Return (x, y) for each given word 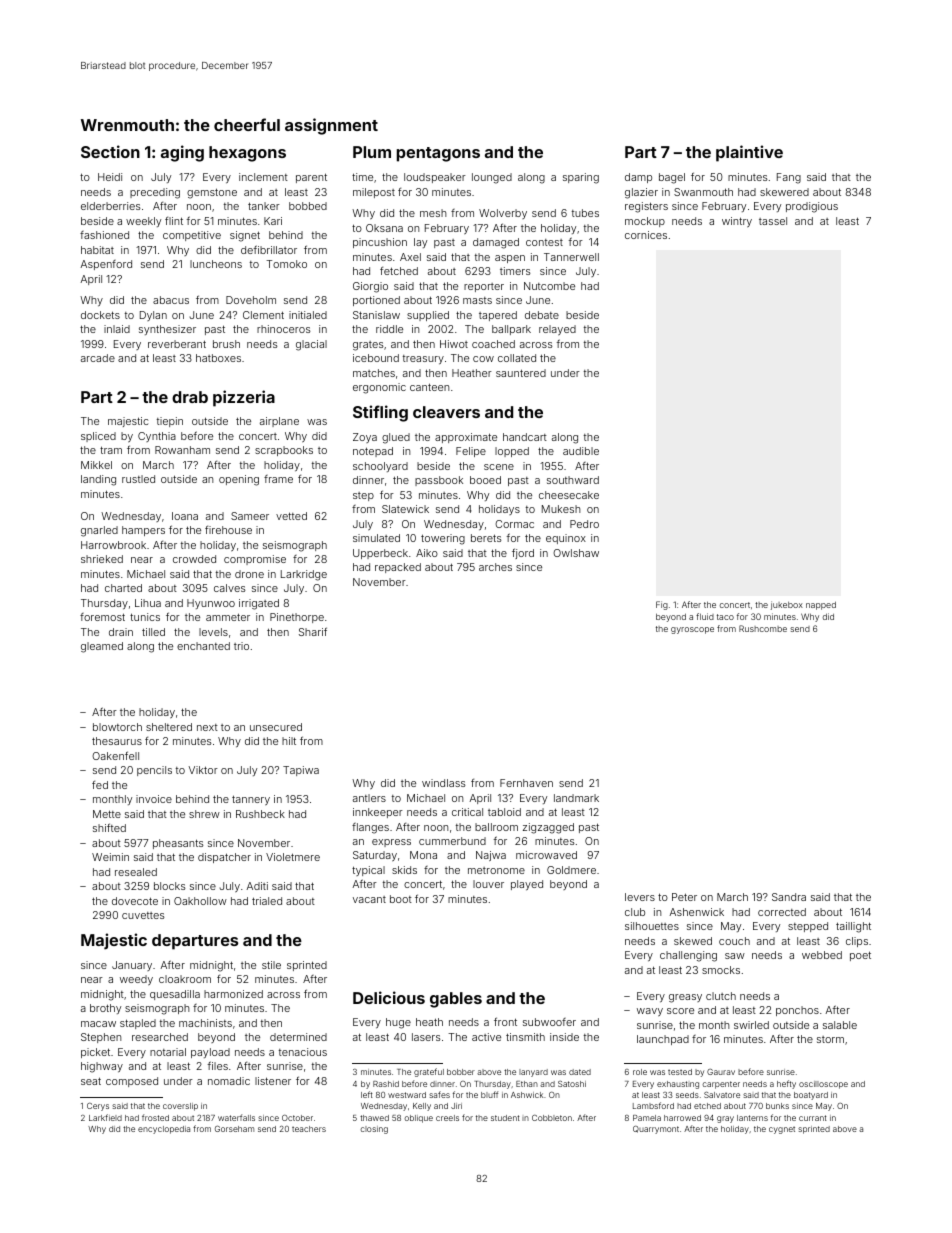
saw (735, 956)
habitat (97, 250)
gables (456, 1000)
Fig (662, 605)
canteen (429, 387)
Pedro (584, 524)
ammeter (228, 617)
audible (581, 451)
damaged (496, 243)
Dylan (153, 316)
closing (374, 1130)
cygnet (782, 1130)
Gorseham (234, 1128)
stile (271, 965)
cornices (646, 235)
